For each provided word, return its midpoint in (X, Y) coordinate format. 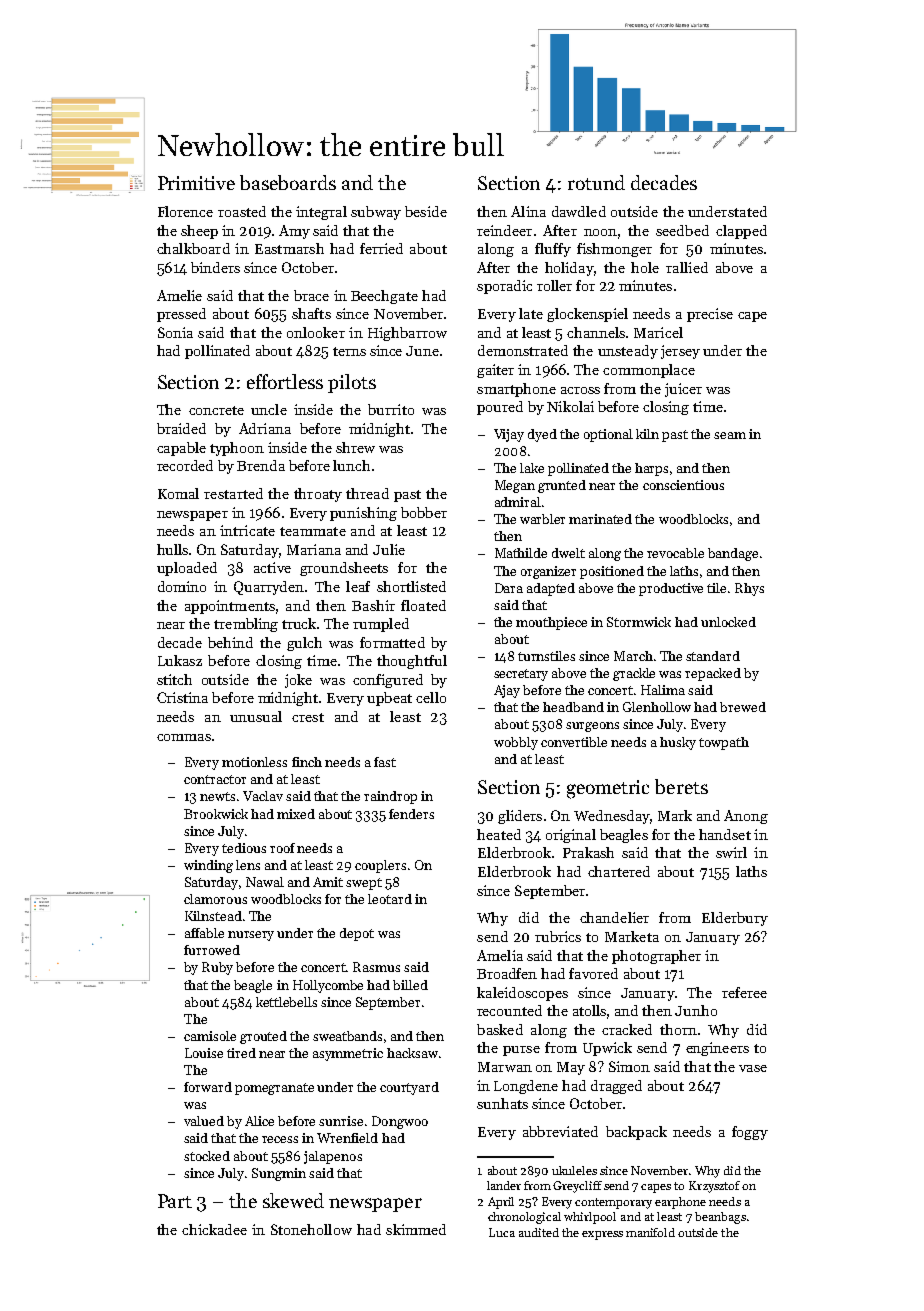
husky (678, 743)
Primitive (196, 183)
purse (521, 1051)
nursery (251, 936)
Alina (528, 211)
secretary (521, 675)
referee (744, 992)
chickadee (214, 1229)
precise (710, 315)
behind (230, 642)
